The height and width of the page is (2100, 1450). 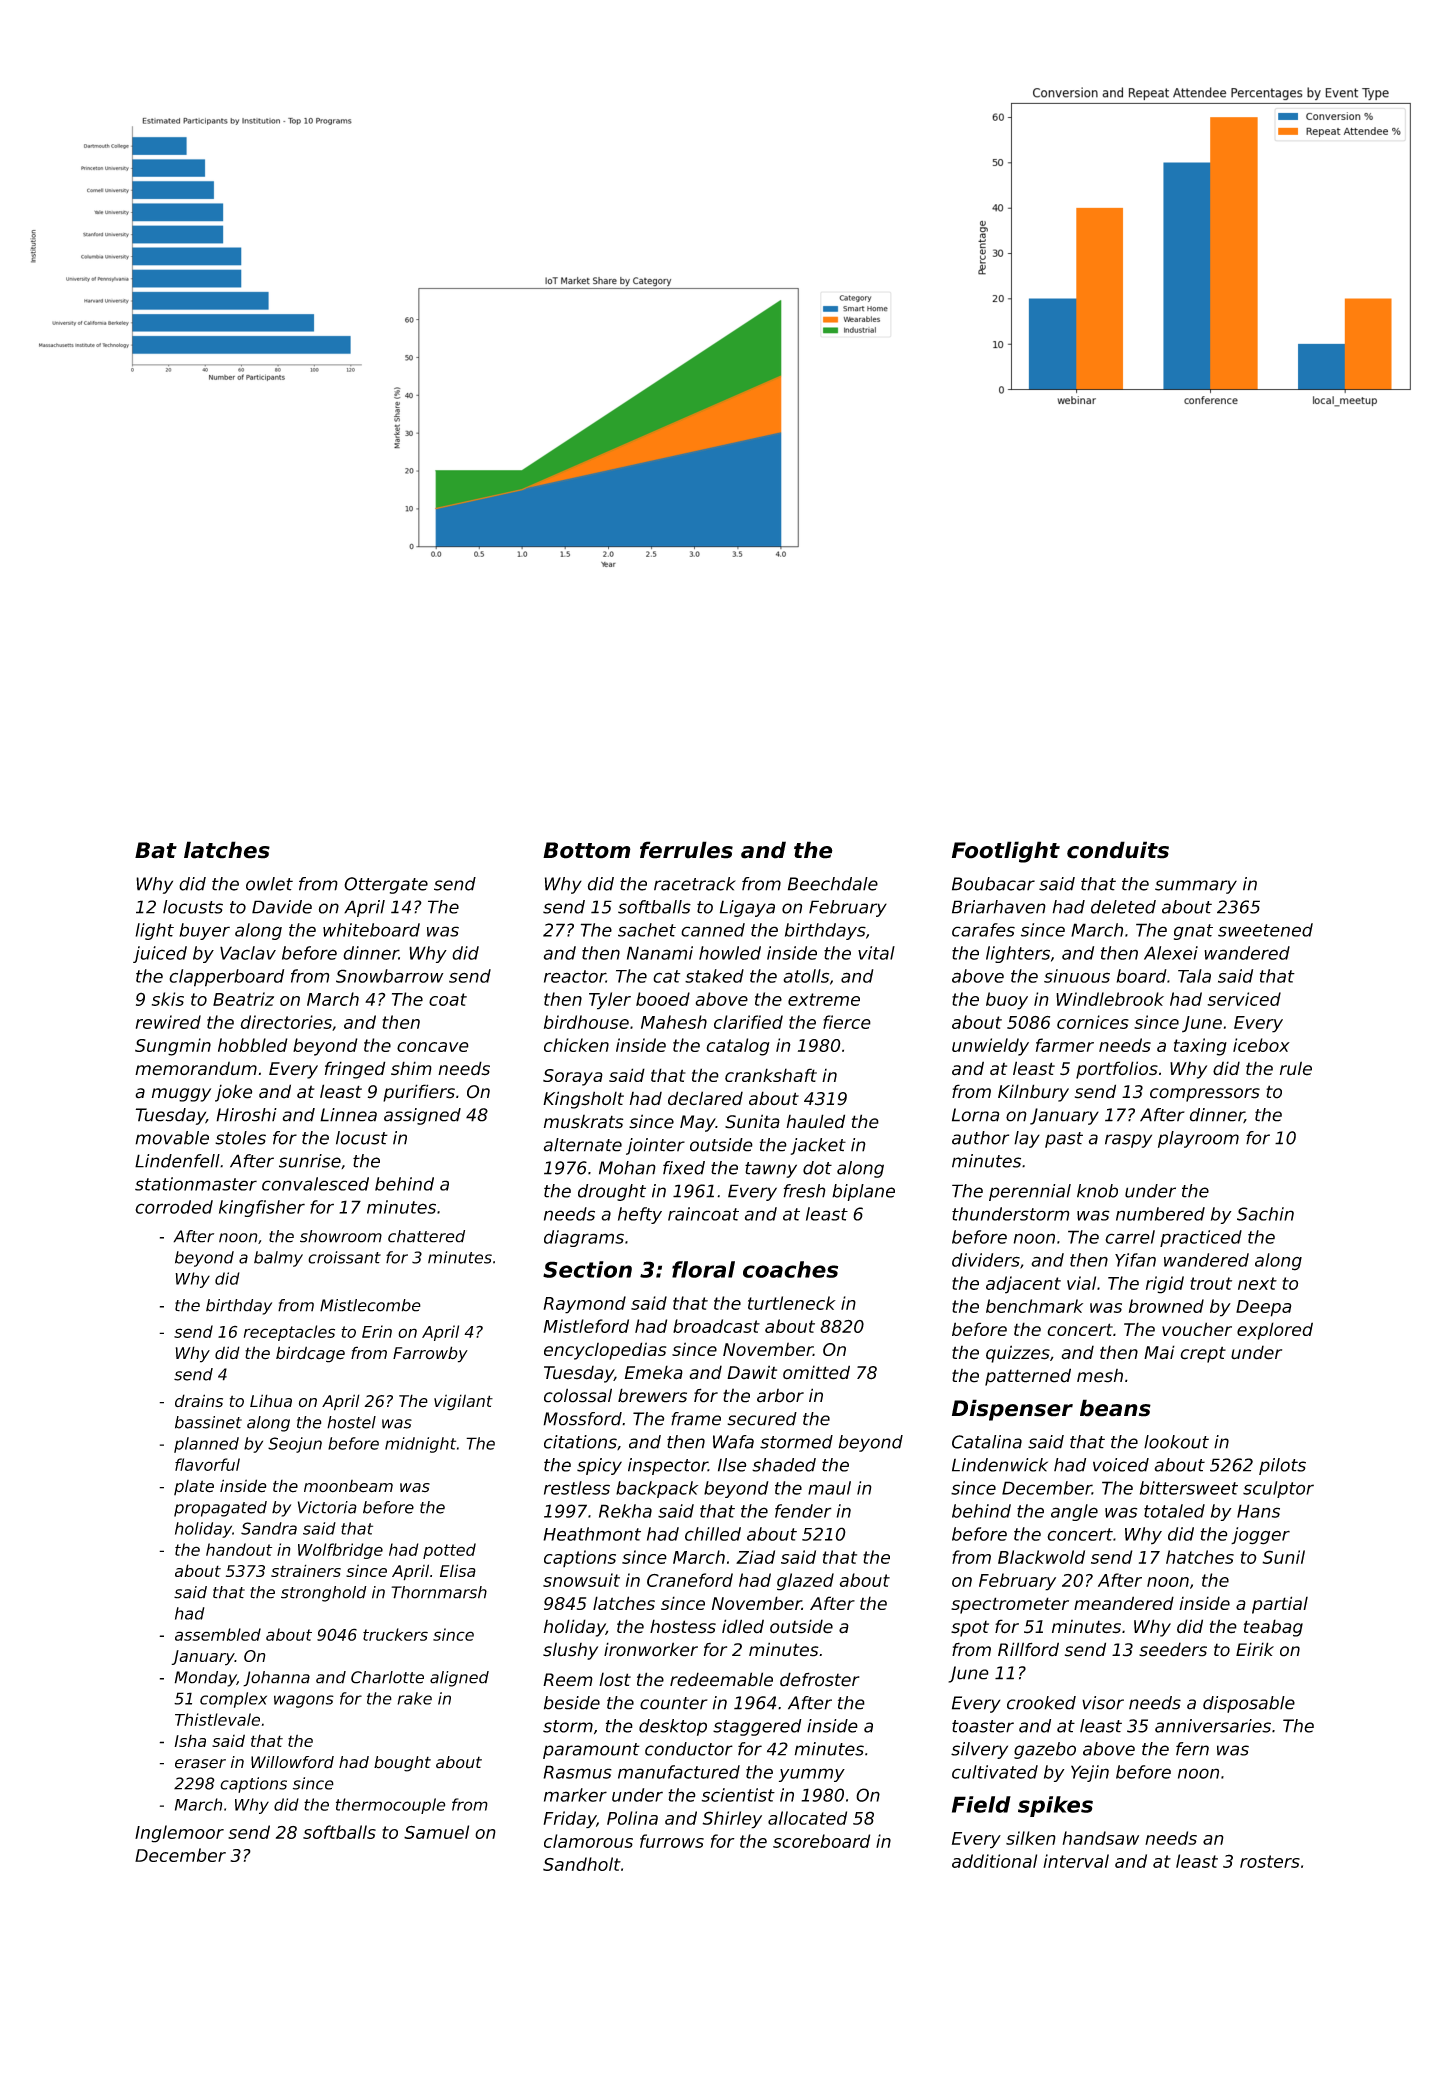 I want to click on past, so click(x=1064, y=1140).
